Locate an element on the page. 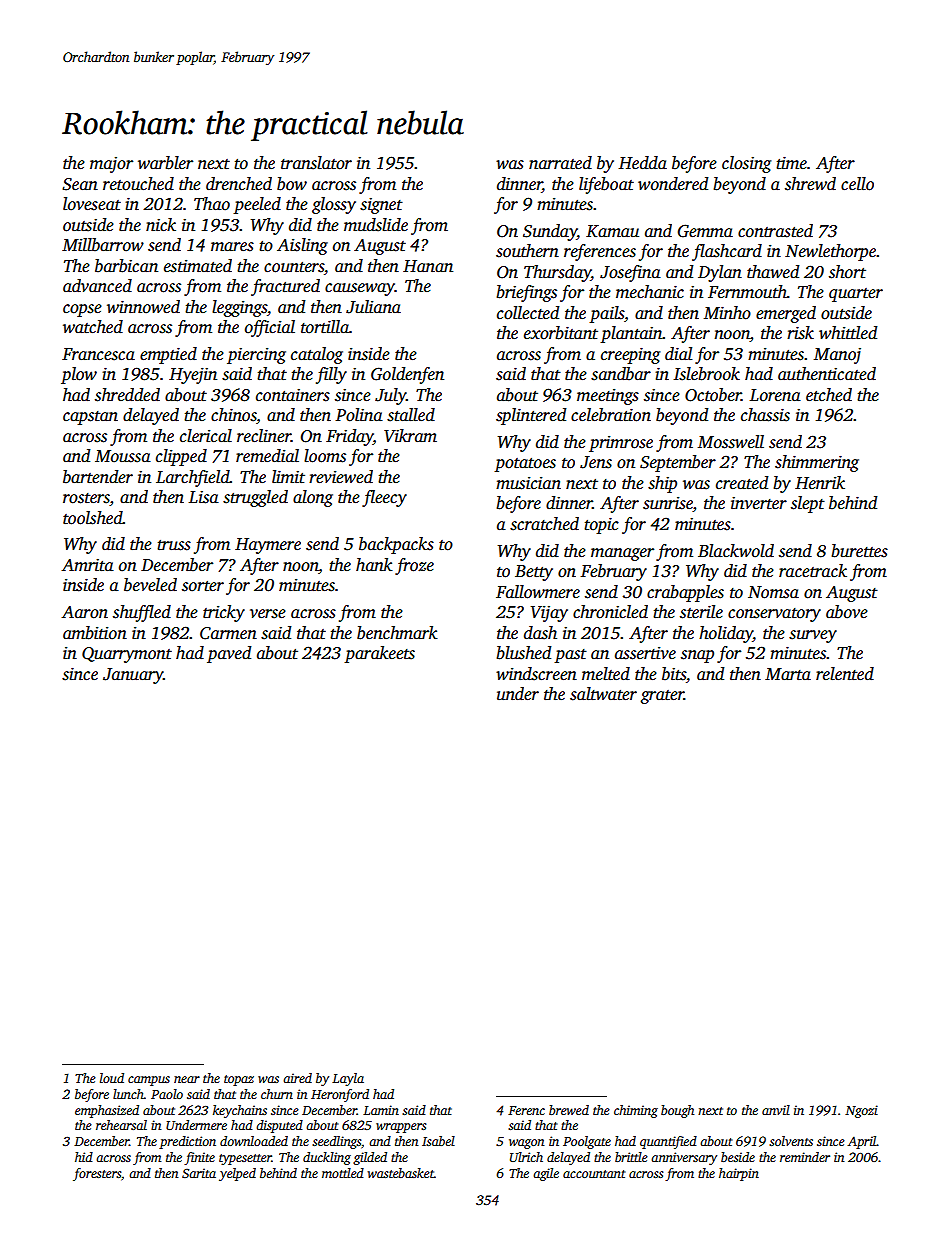 This page has width=952, height=1233. foresters is located at coordinates (97, 1174).
